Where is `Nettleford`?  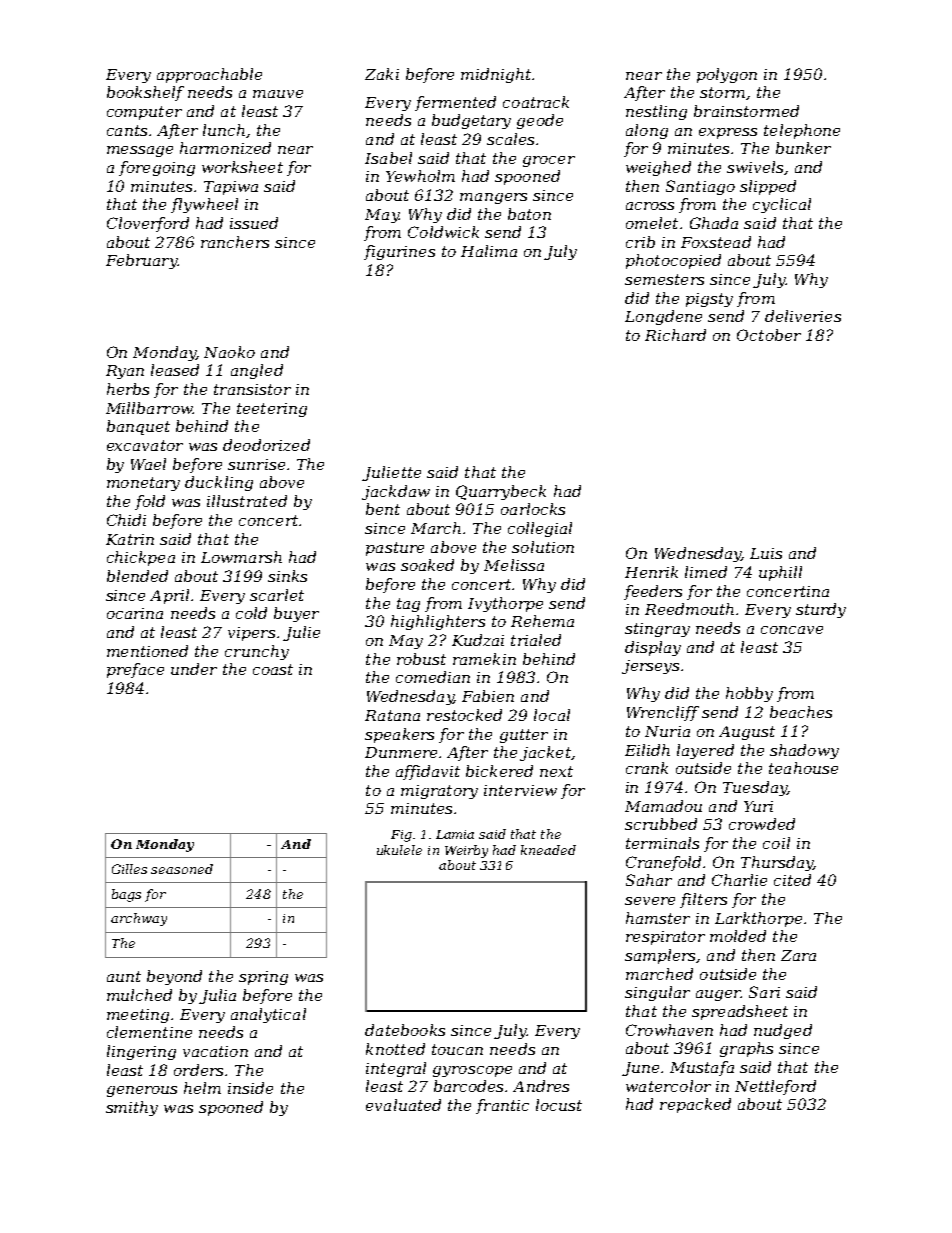
Nettleford is located at coordinates (775, 1087).
